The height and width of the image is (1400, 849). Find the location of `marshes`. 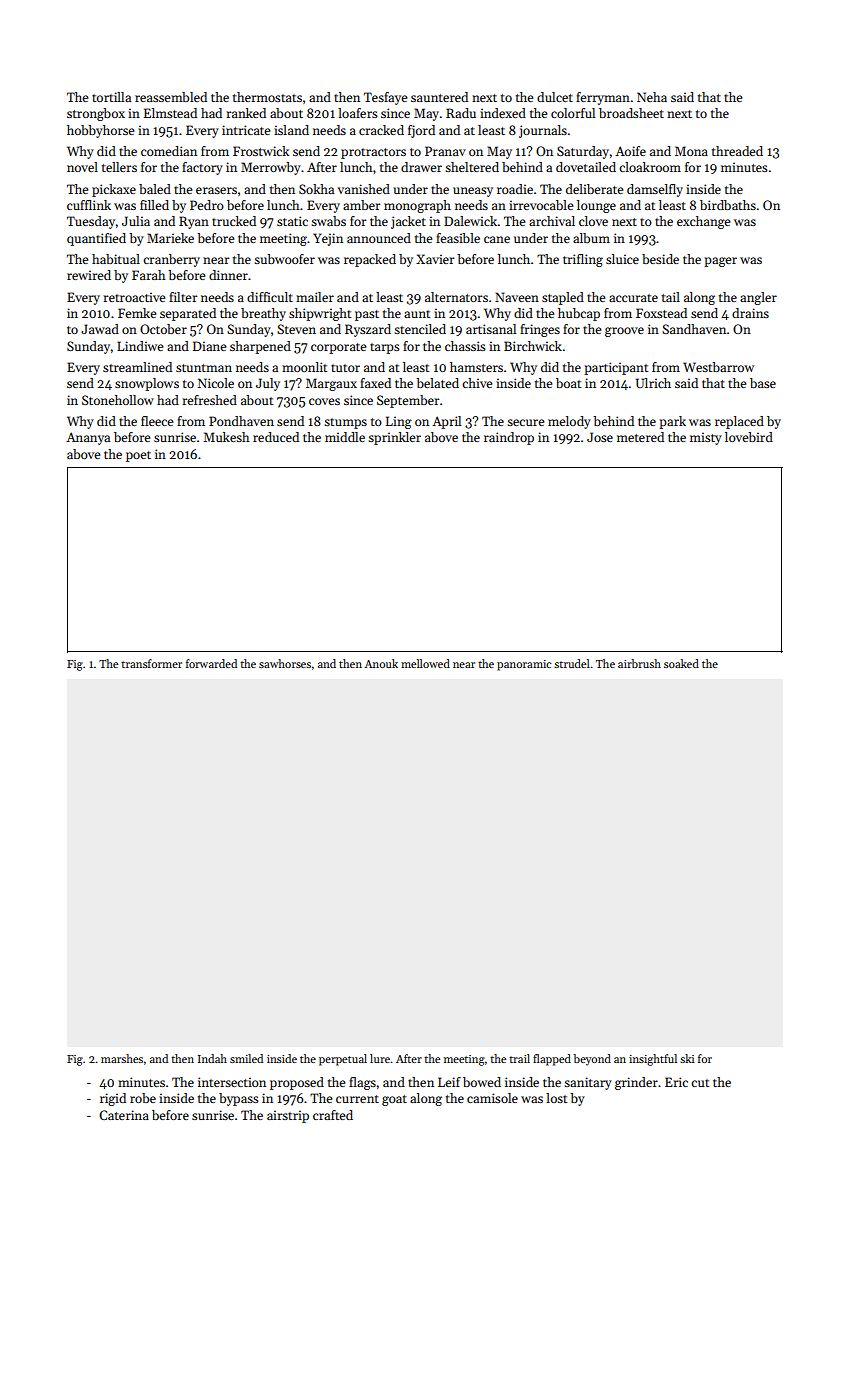

marshes is located at coordinates (122, 1058).
